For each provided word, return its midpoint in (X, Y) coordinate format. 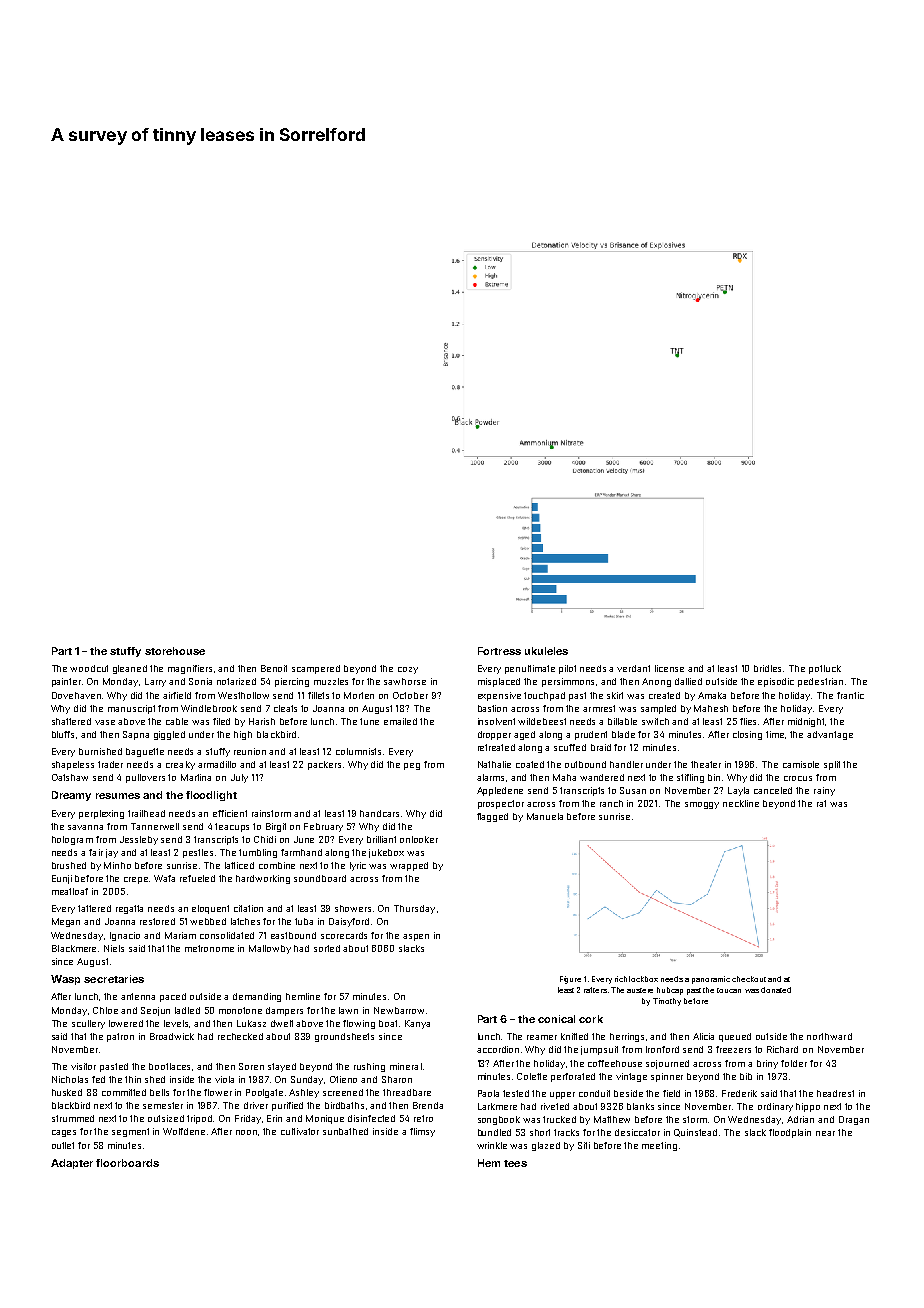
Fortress (499, 651)
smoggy (702, 805)
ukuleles (546, 651)
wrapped (409, 866)
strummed (73, 1118)
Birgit (276, 827)
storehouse (175, 651)
